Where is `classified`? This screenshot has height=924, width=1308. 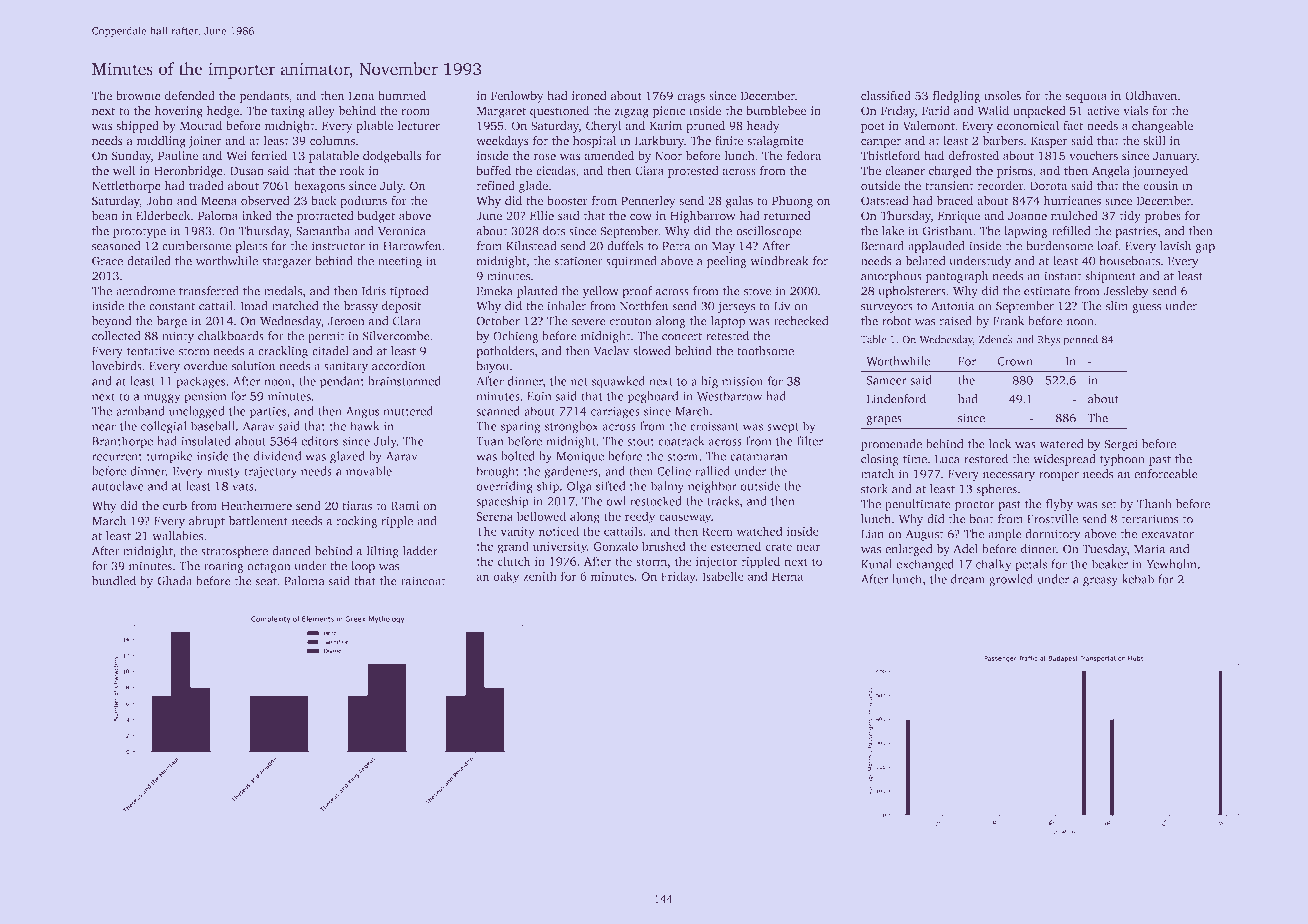
classified is located at coordinates (886, 95).
